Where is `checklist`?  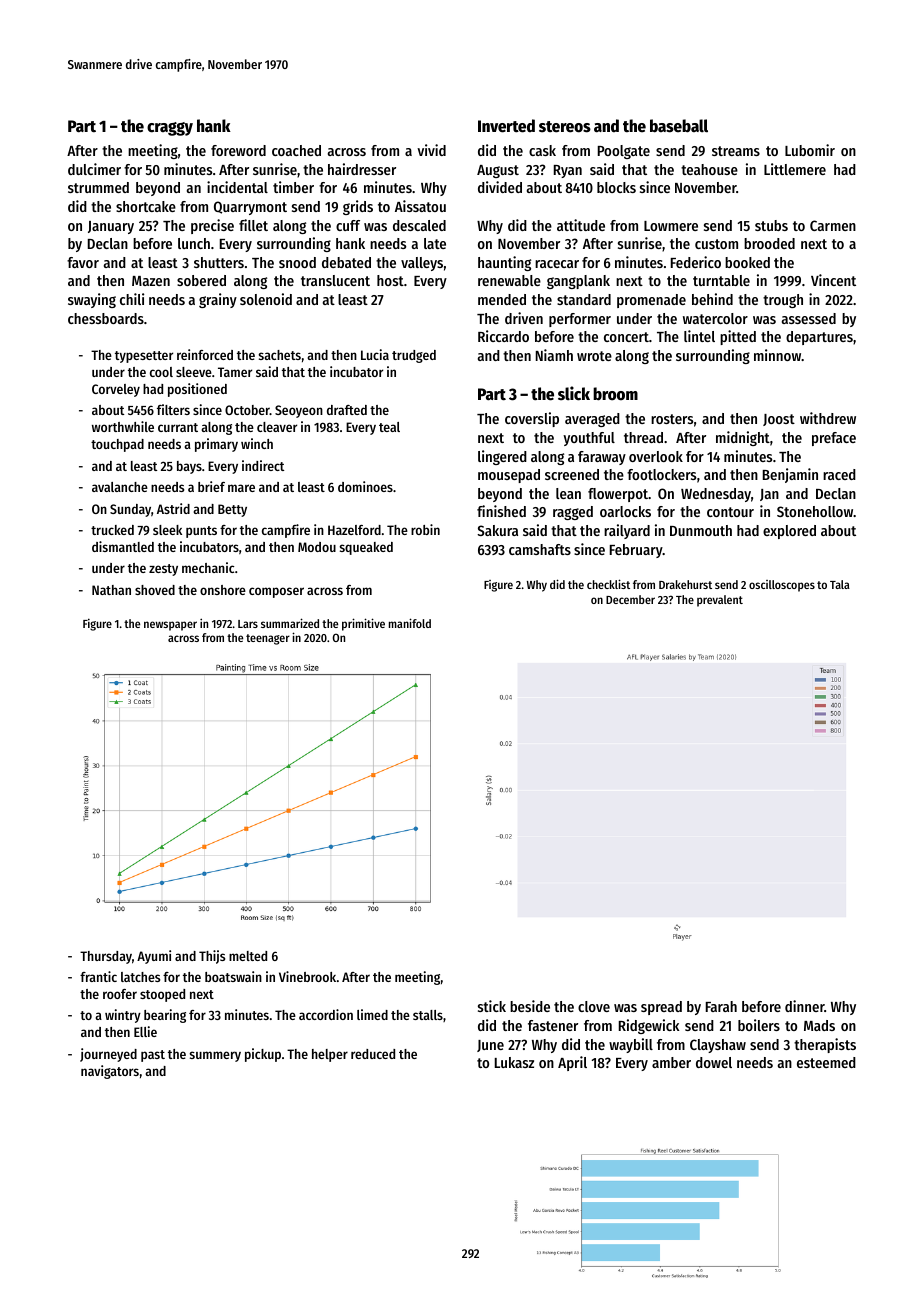 checklist is located at coordinates (608, 584).
